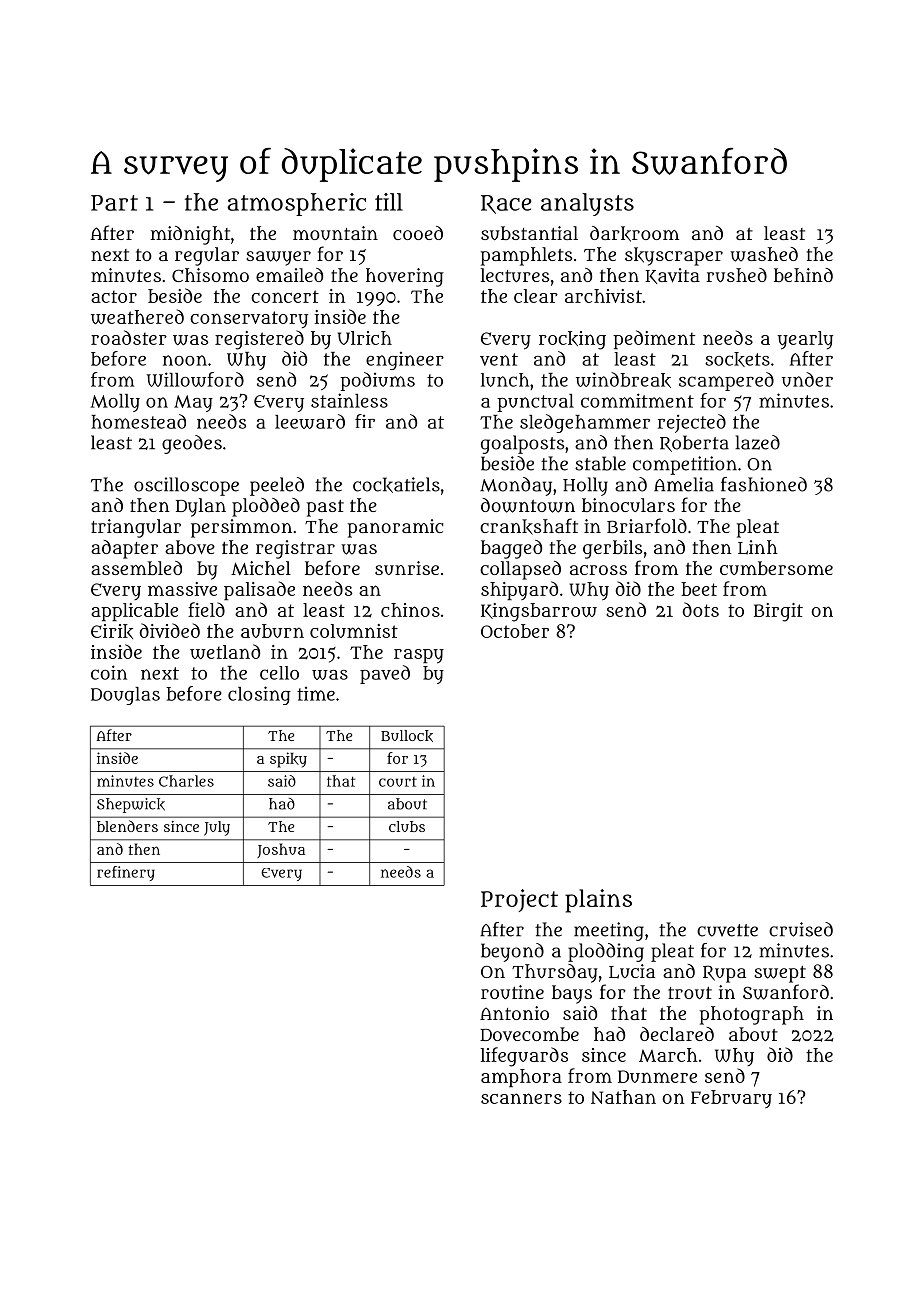  I want to click on clubs, so click(407, 826).
